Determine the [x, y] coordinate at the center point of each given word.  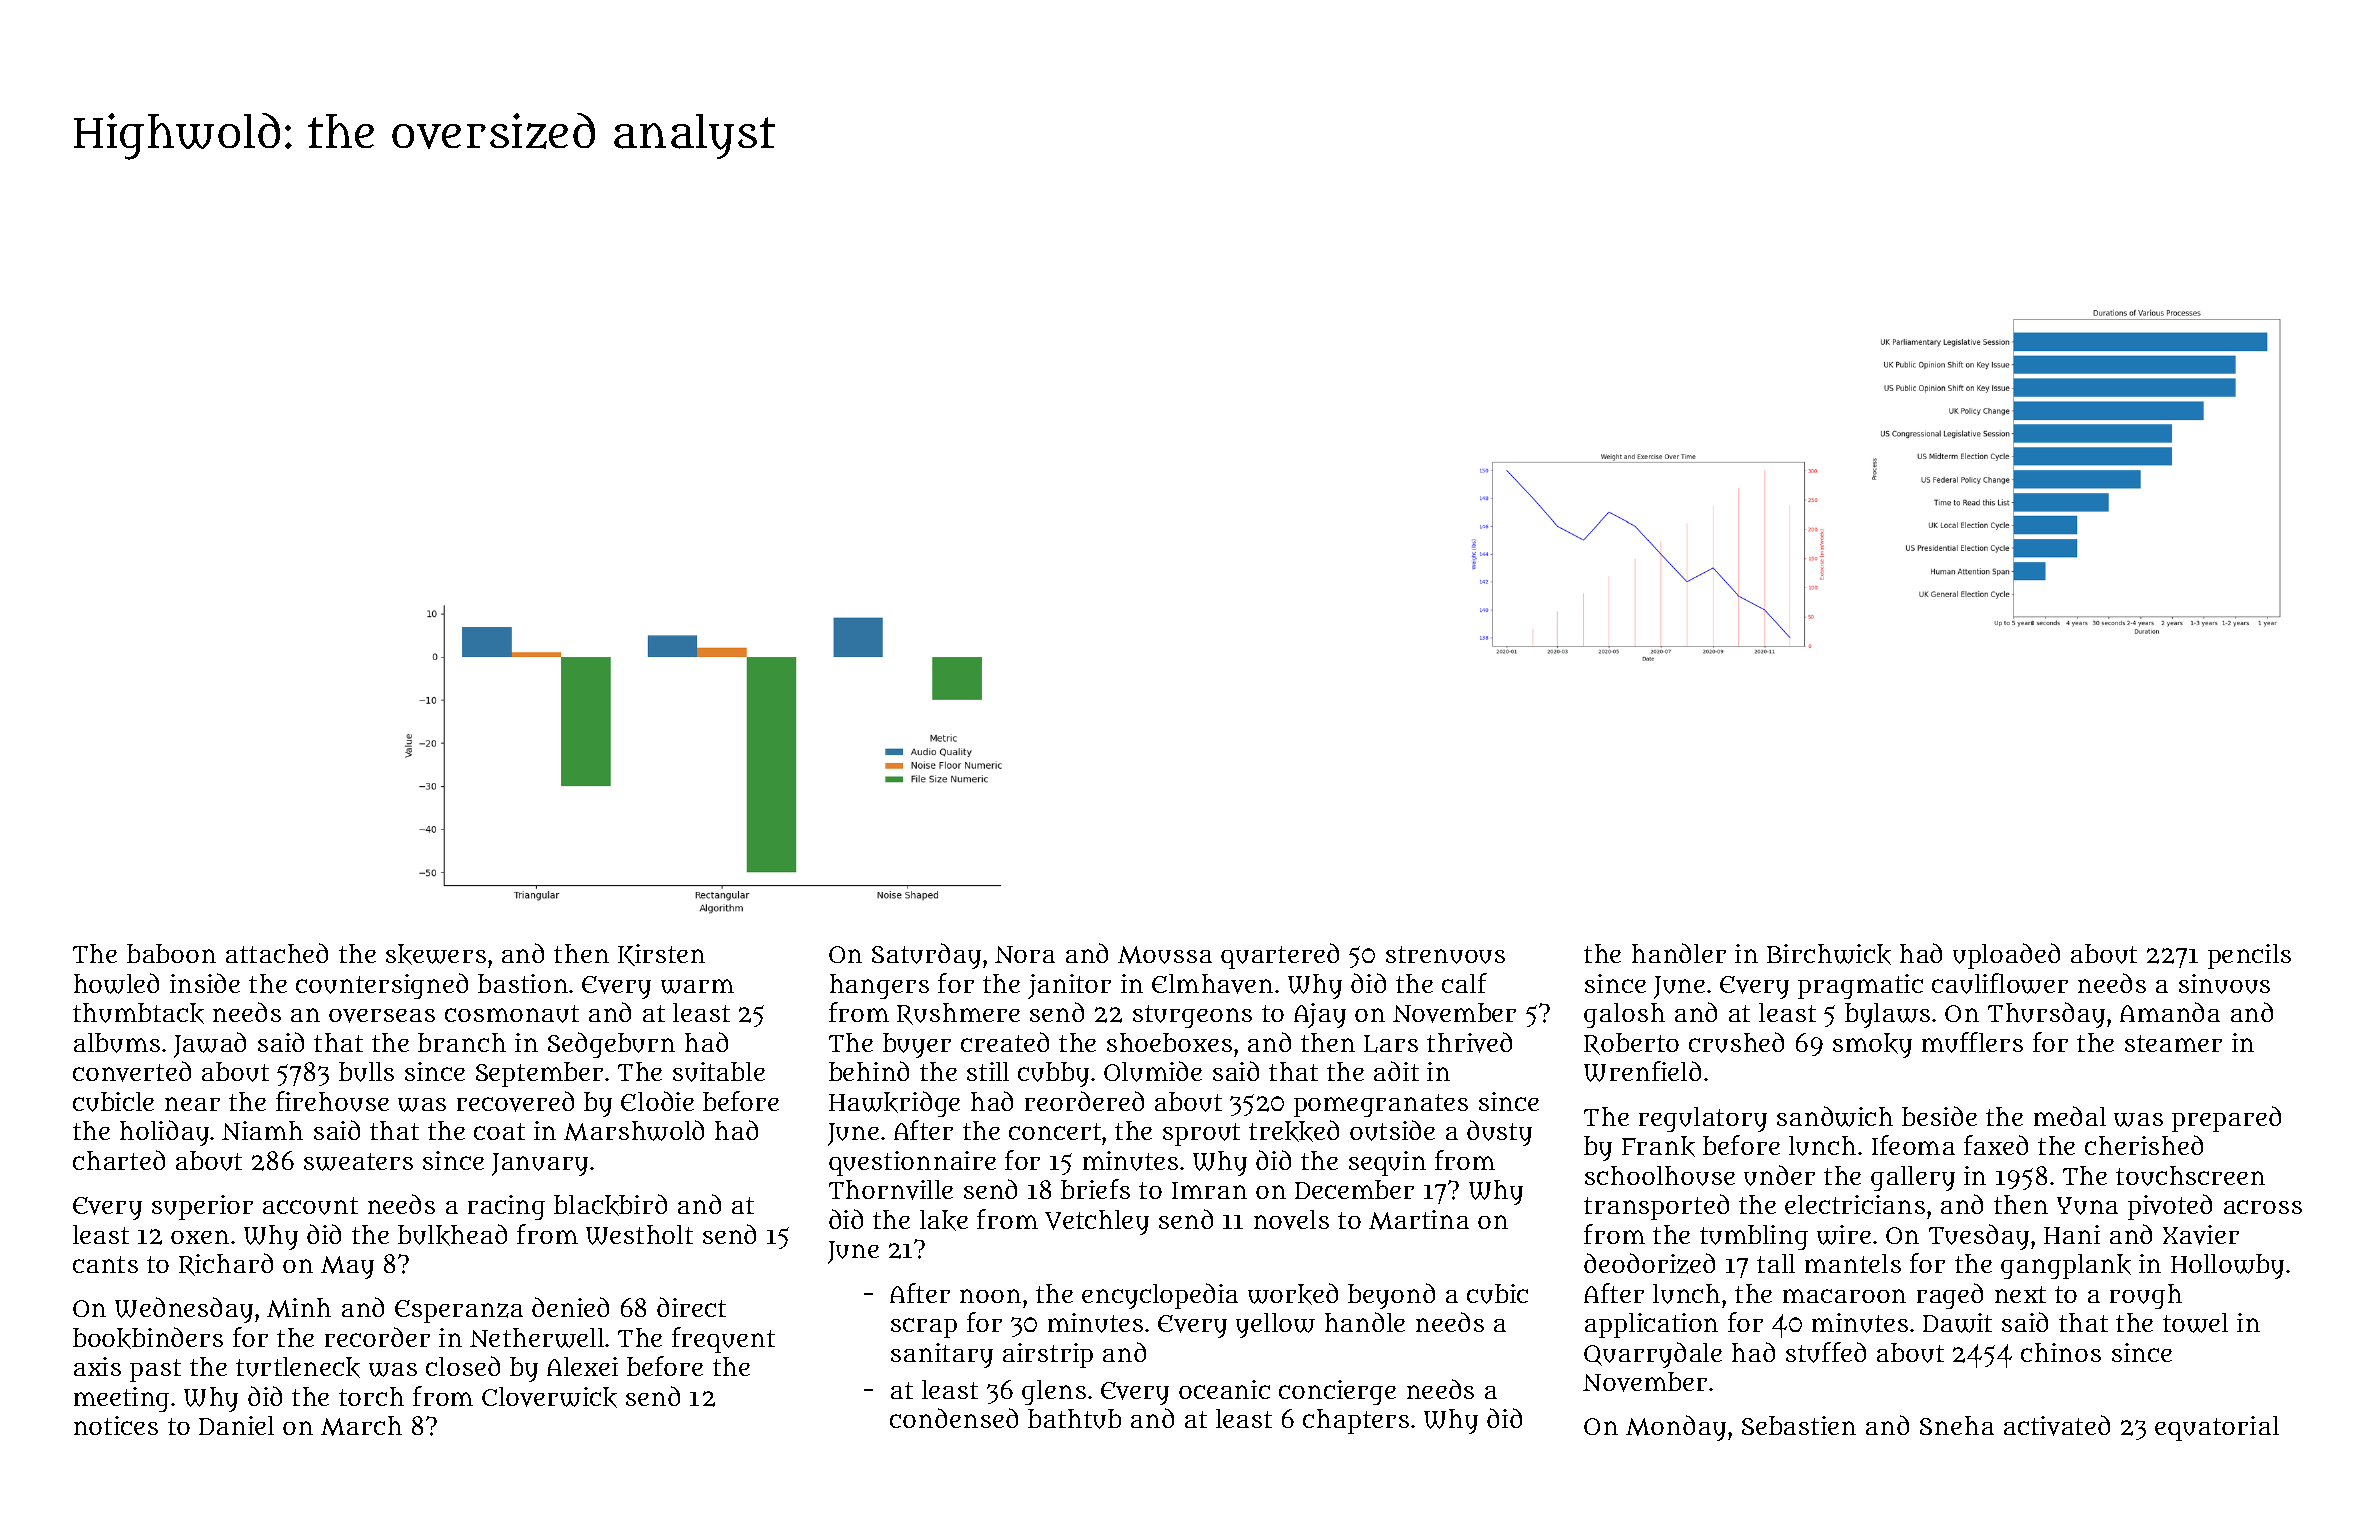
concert [1055, 1131]
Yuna [2087, 1206]
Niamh [262, 1130]
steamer [2173, 1043]
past [155, 1370]
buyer [917, 1045]
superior [202, 1207]
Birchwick [1829, 954]
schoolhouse [1660, 1176]
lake [944, 1220]
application [1651, 1325]
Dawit [1957, 1323]
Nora [1025, 954]
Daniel [236, 1425]
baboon [171, 953]
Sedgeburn [611, 1045]
